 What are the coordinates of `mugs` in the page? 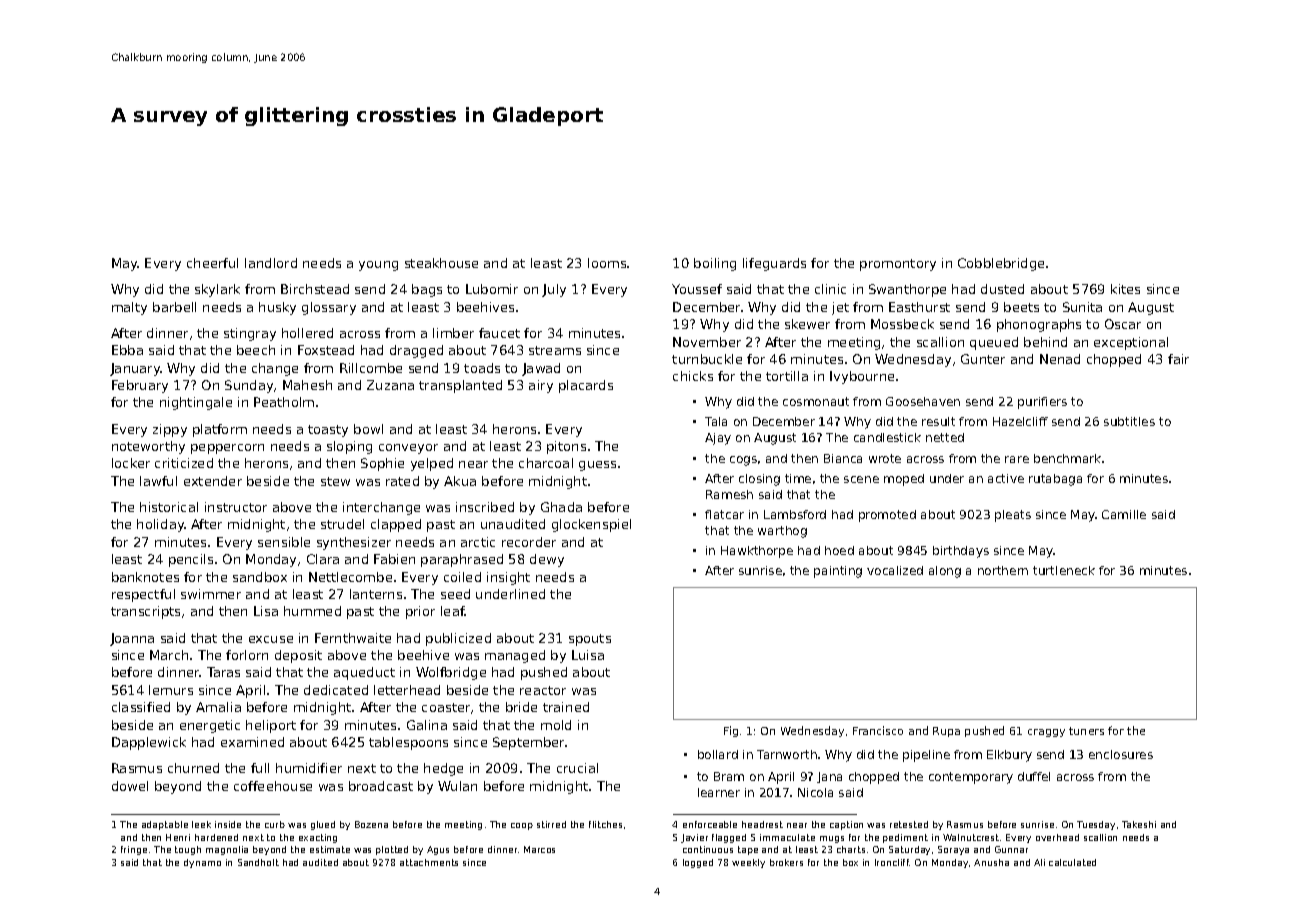 It's located at (832, 839).
